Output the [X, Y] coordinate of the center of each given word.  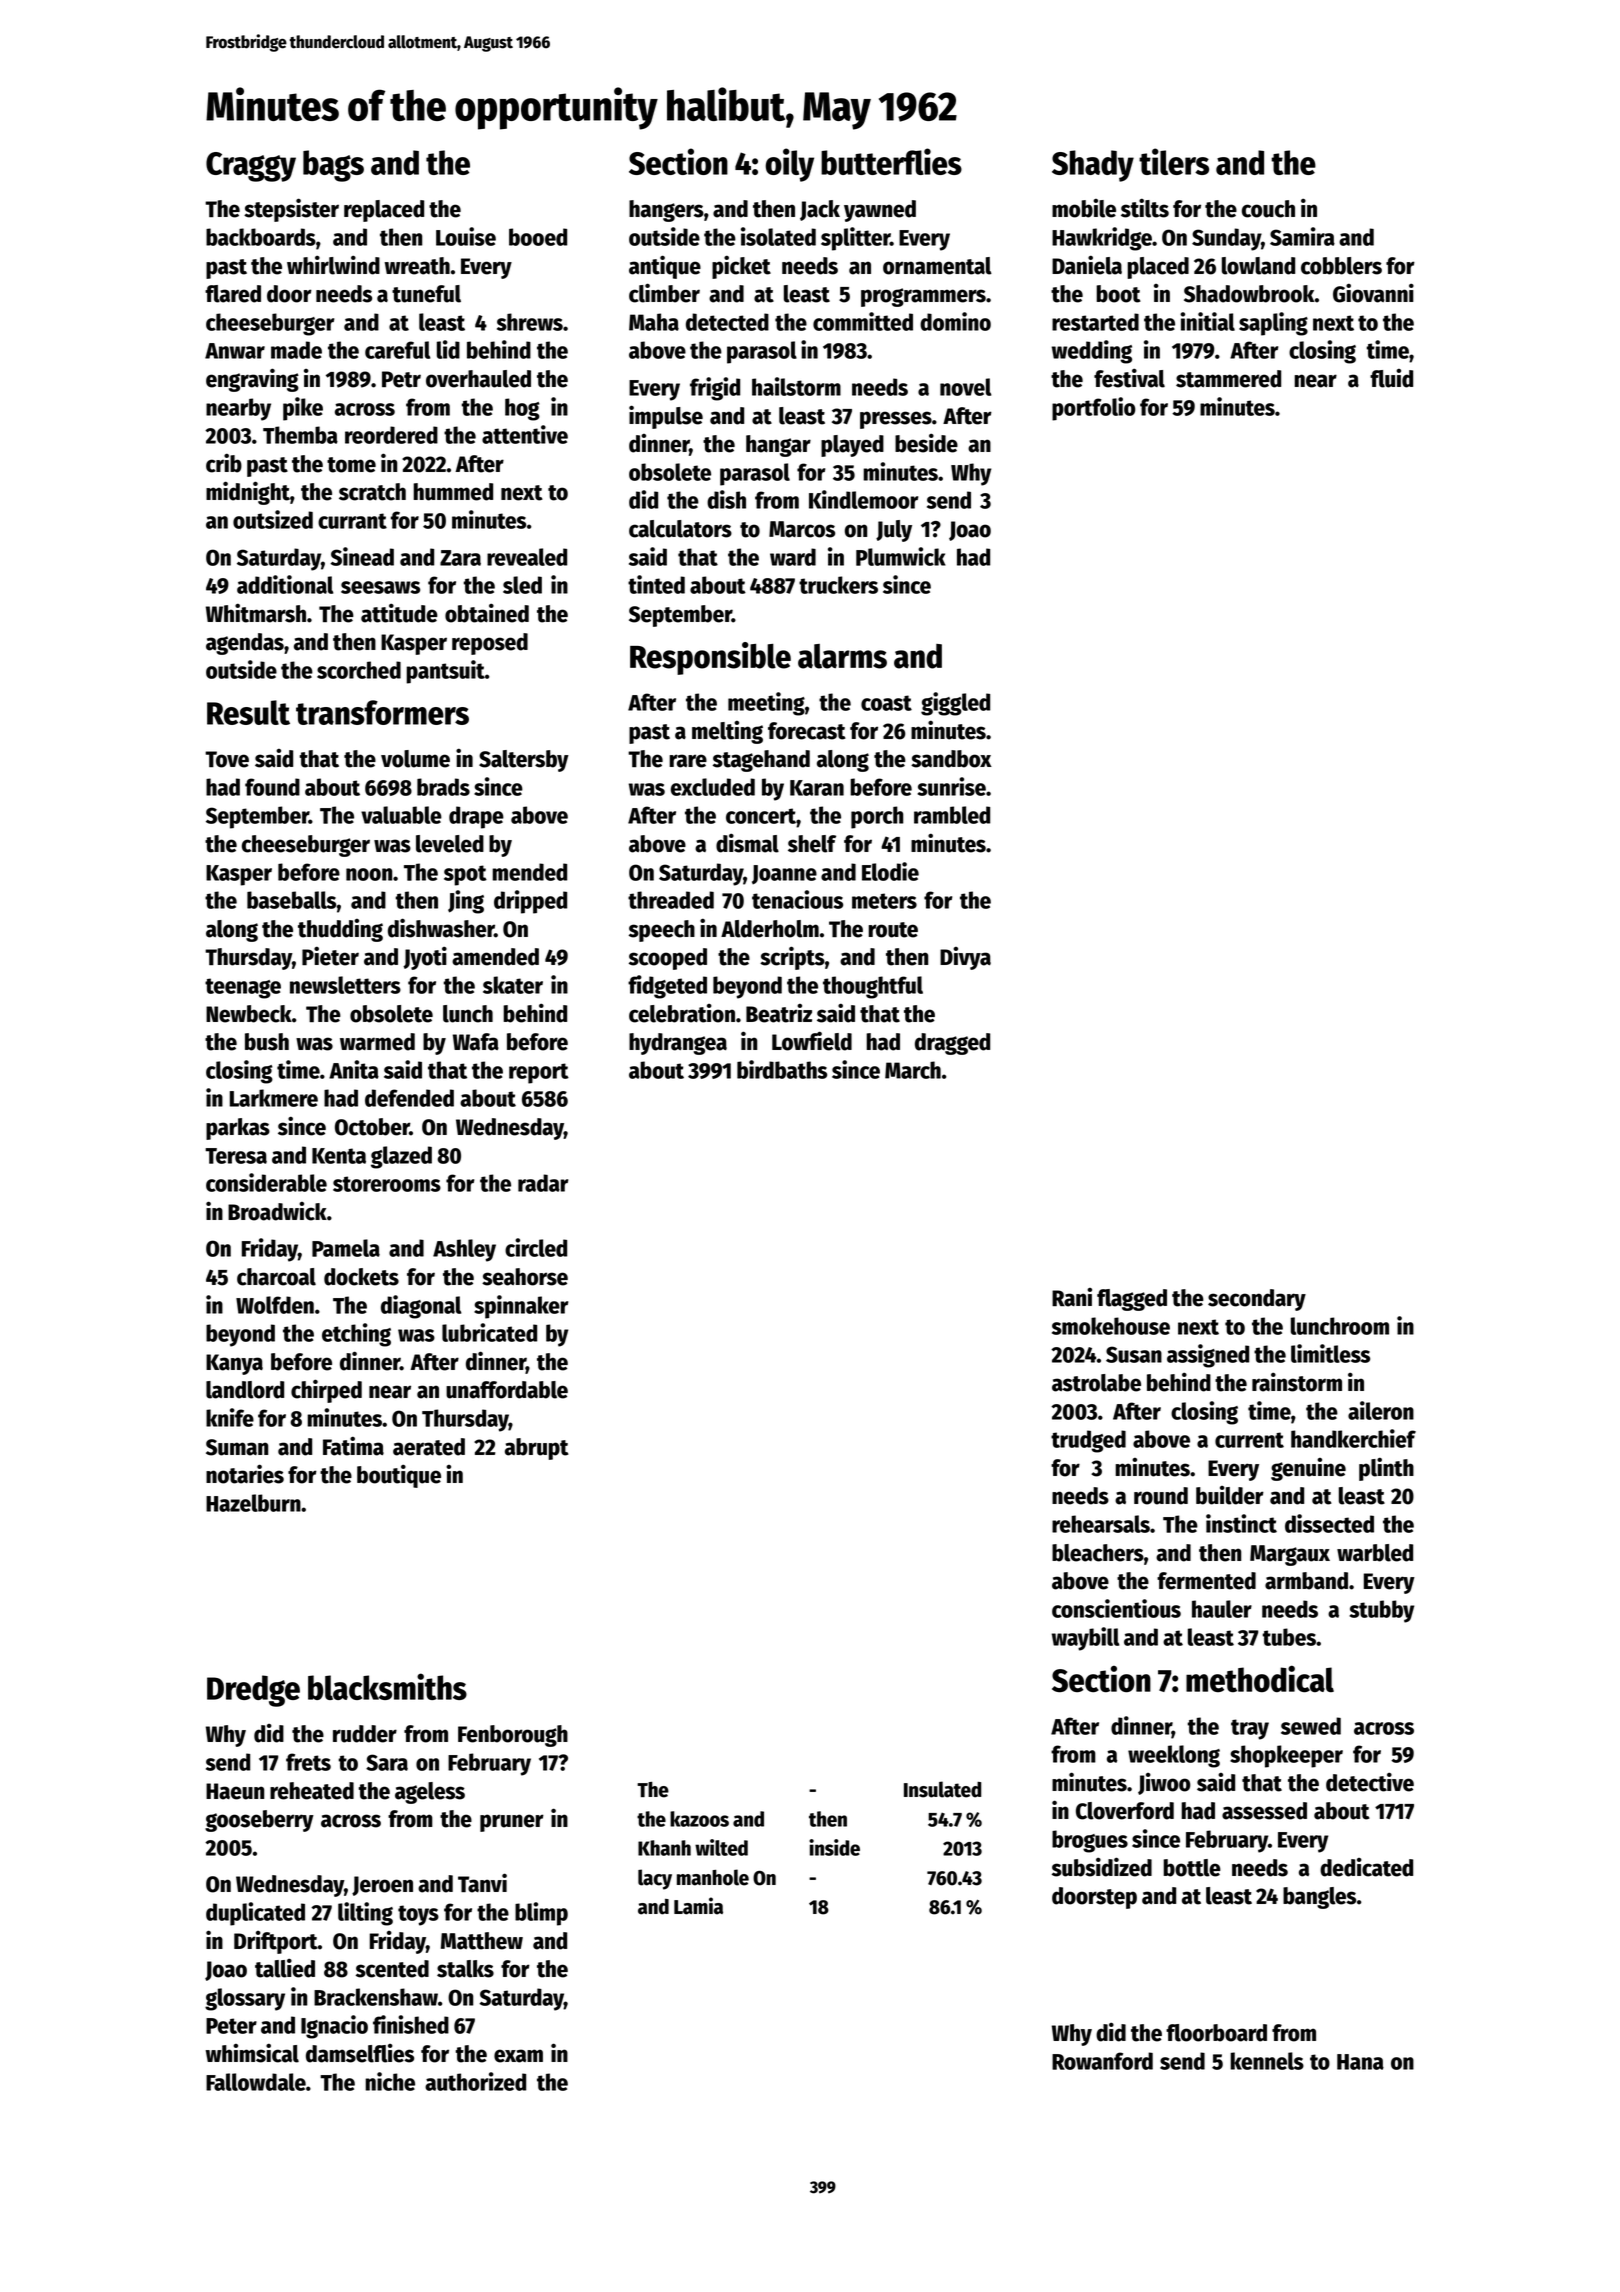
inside [834, 1847]
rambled [952, 815]
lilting [365, 1914]
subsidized [1102, 1867]
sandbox [951, 759]
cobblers [1341, 266]
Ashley [464, 1250]
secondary [1257, 1300]
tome [351, 465]
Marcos [802, 529]
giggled [955, 704]
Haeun [235, 1791]
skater [513, 985]
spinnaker [521, 1307]
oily [790, 165]
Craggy [251, 167]
